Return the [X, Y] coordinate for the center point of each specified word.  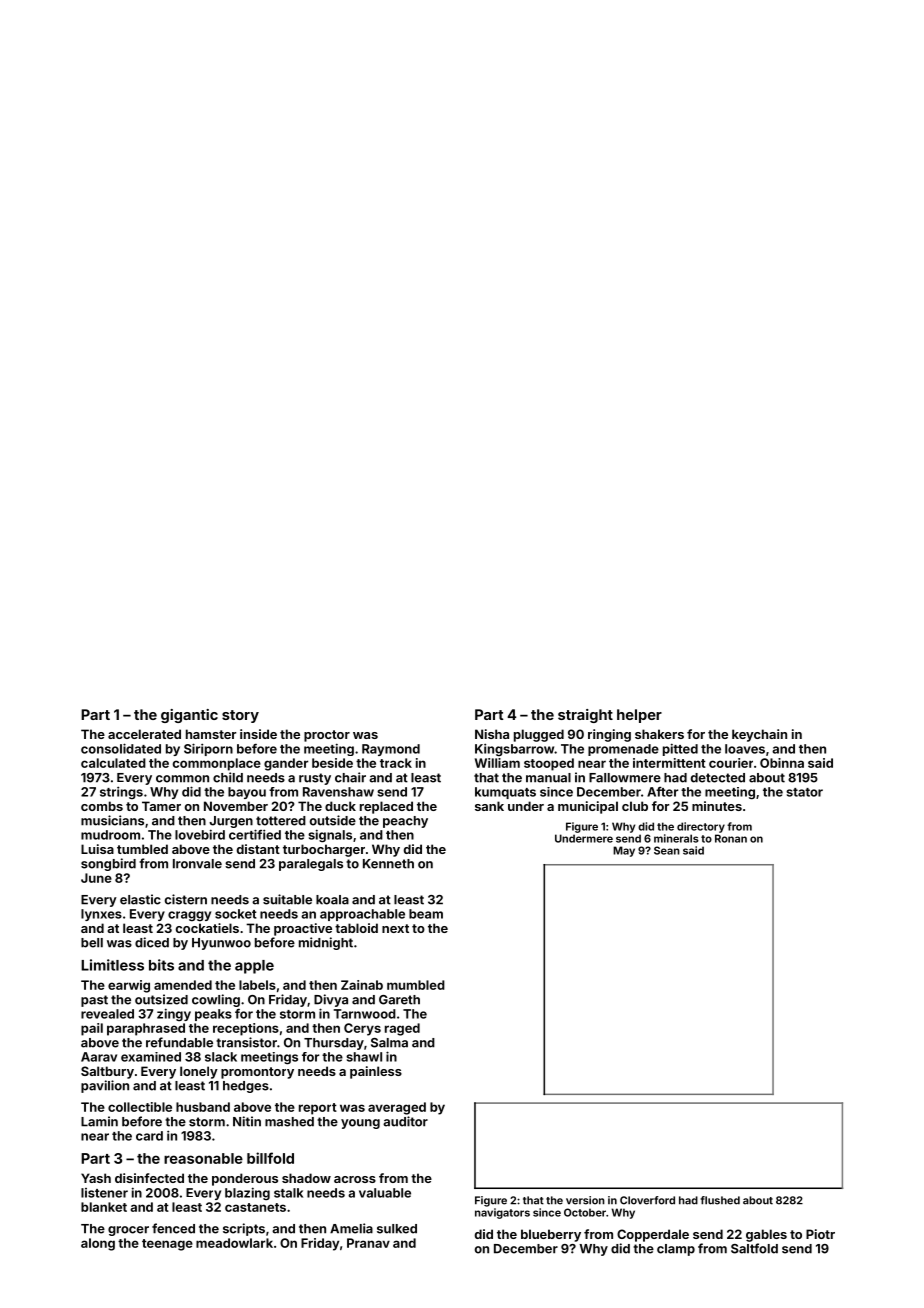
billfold [270, 1158]
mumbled [416, 985]
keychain [759, 735]
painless [376, 1072]
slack [221, 1057]
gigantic [189, 716]
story [240, 716]
